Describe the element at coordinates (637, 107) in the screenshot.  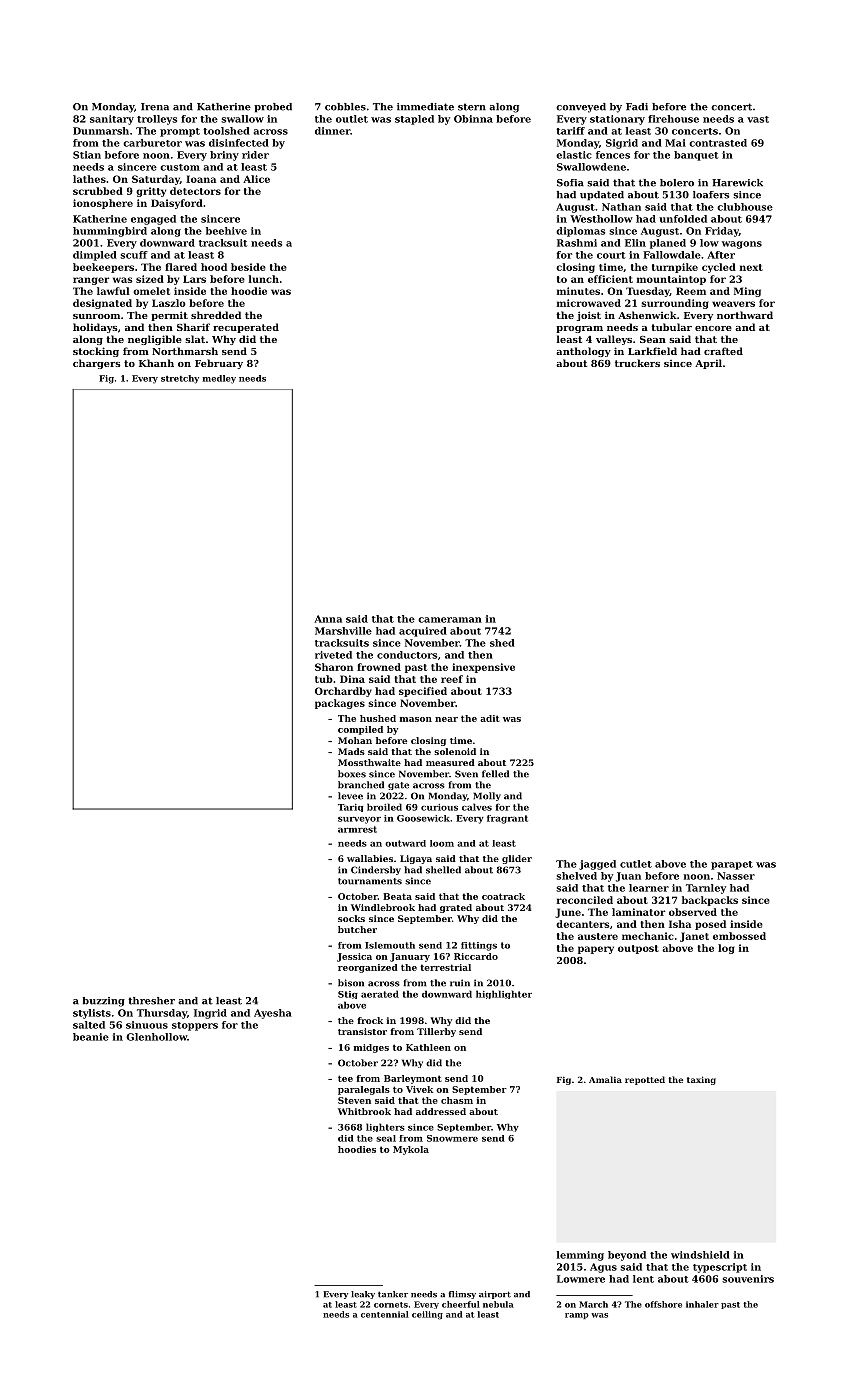
I see `Fadi` at that location.
